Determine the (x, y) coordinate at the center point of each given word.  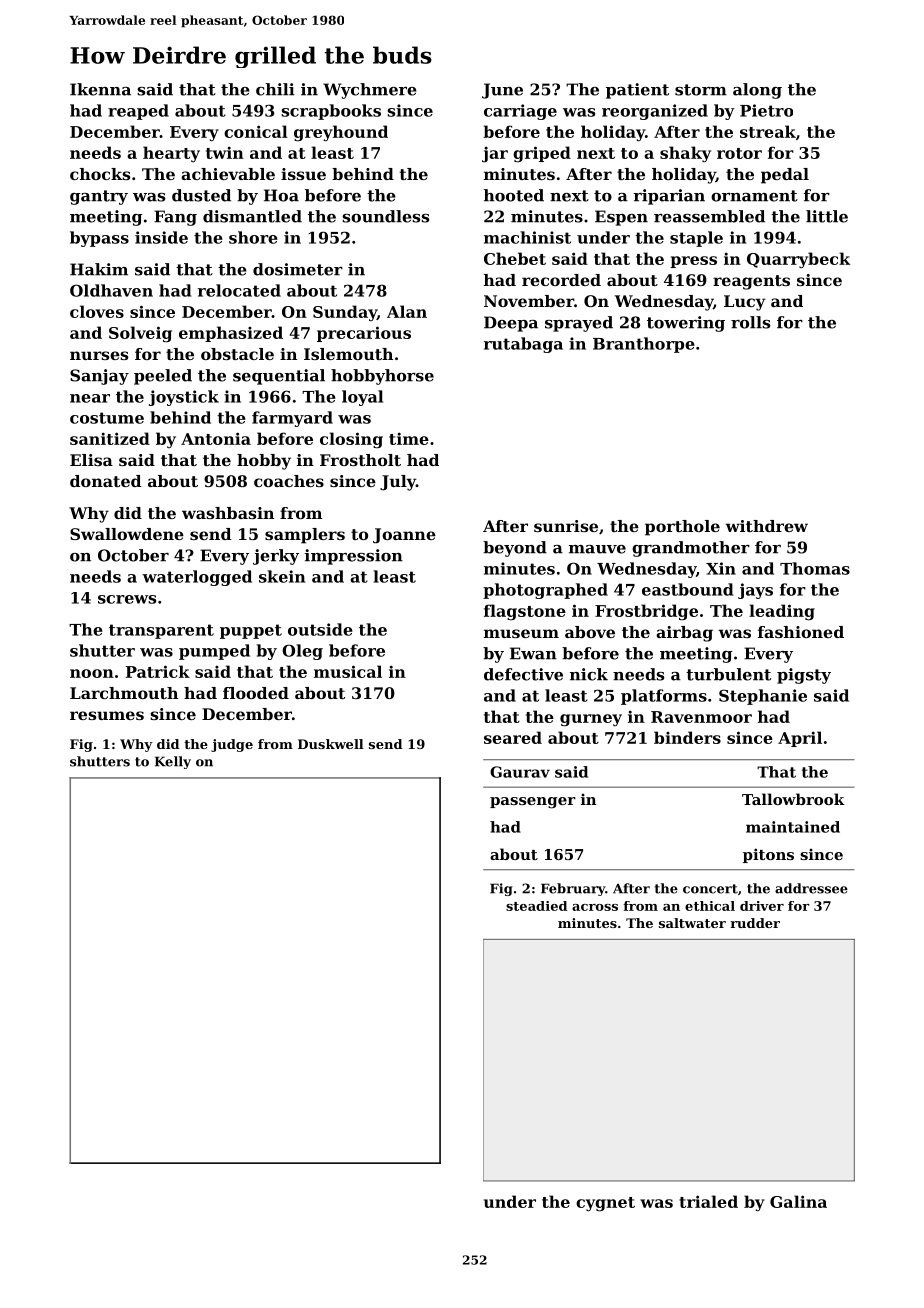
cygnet (605, 1204)
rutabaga (523, 345)
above (590, 632)
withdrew (766, 526)
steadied (536, 906)
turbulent (728, 674)
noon (92, 673)
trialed (708, 1201)
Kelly (173, 762)
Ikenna (100, 89)
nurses (99, 355)
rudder (755, 923)
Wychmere (370, 91)
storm (701, 90)
